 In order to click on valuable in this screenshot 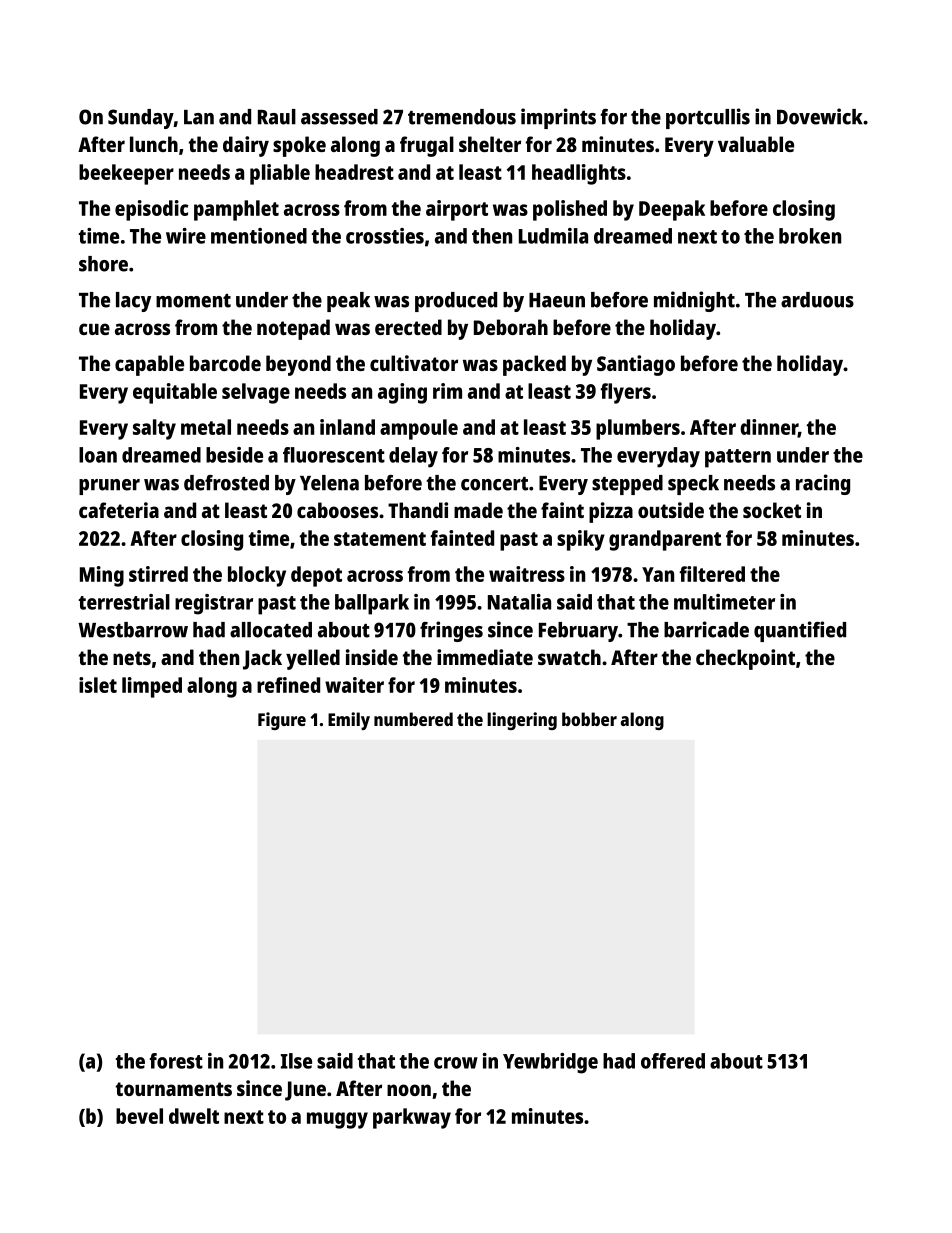, I will do `click(756, 144)`.
